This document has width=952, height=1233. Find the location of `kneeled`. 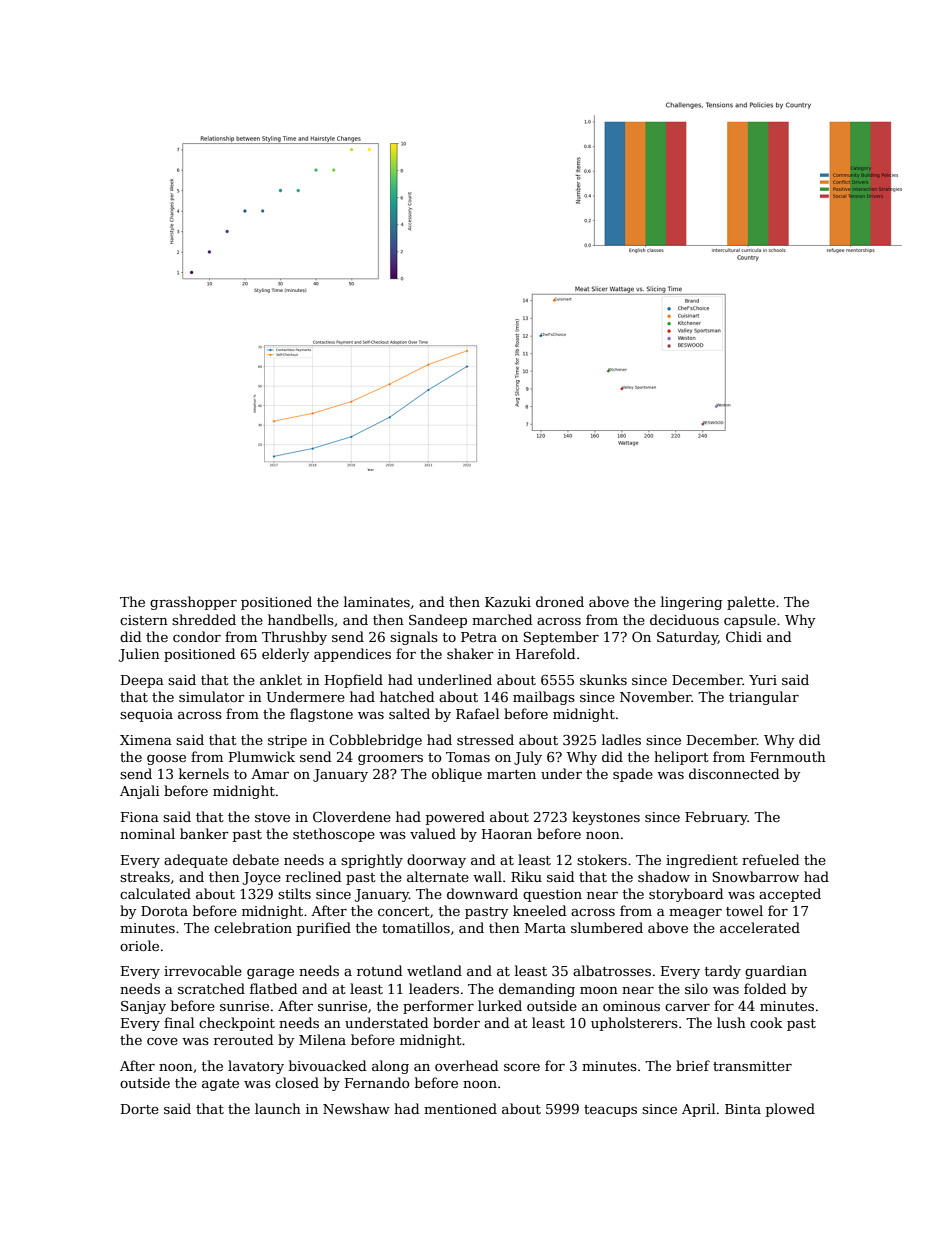

kneeled is located at coordinates (539, 910).
